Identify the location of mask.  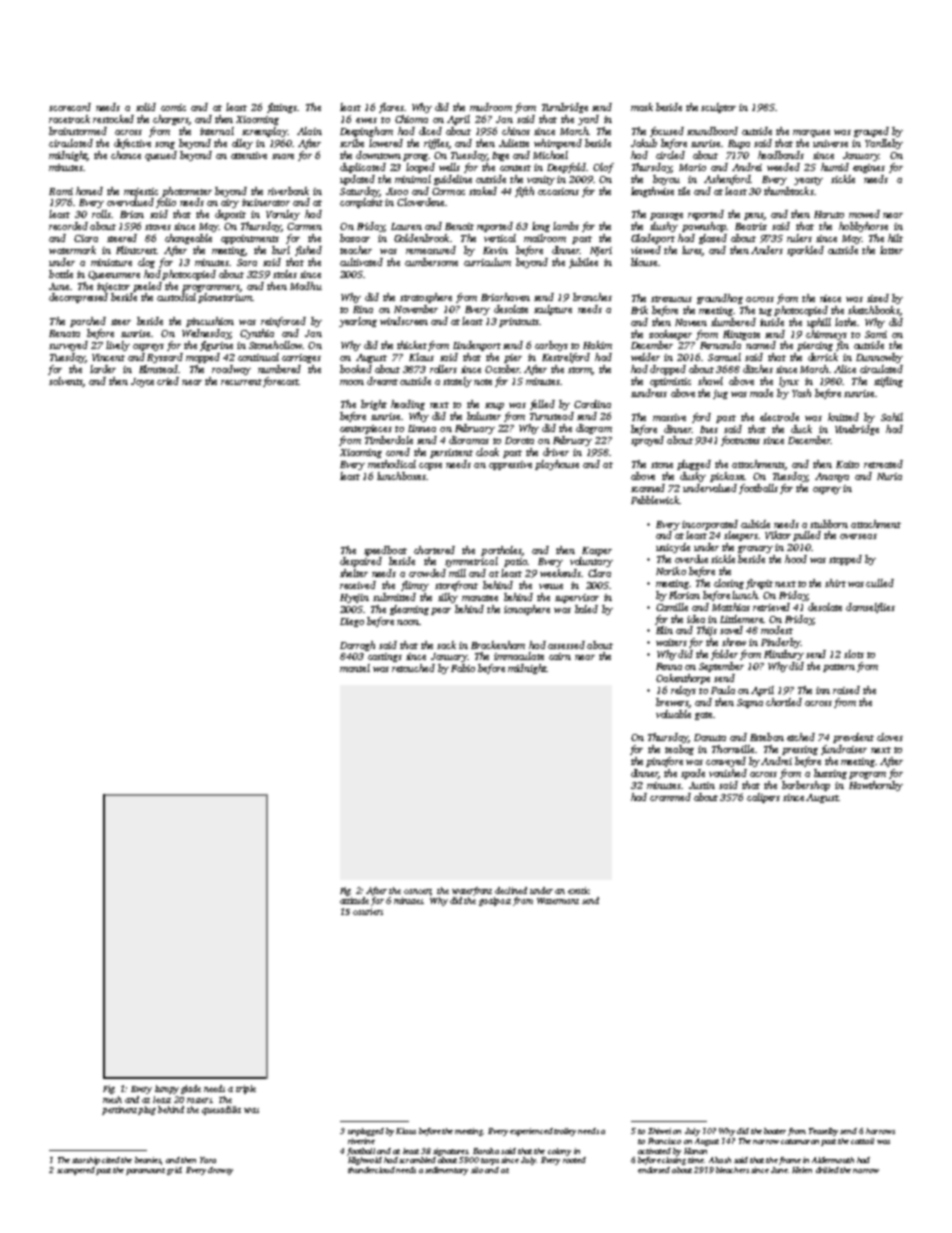
(642, 107).
